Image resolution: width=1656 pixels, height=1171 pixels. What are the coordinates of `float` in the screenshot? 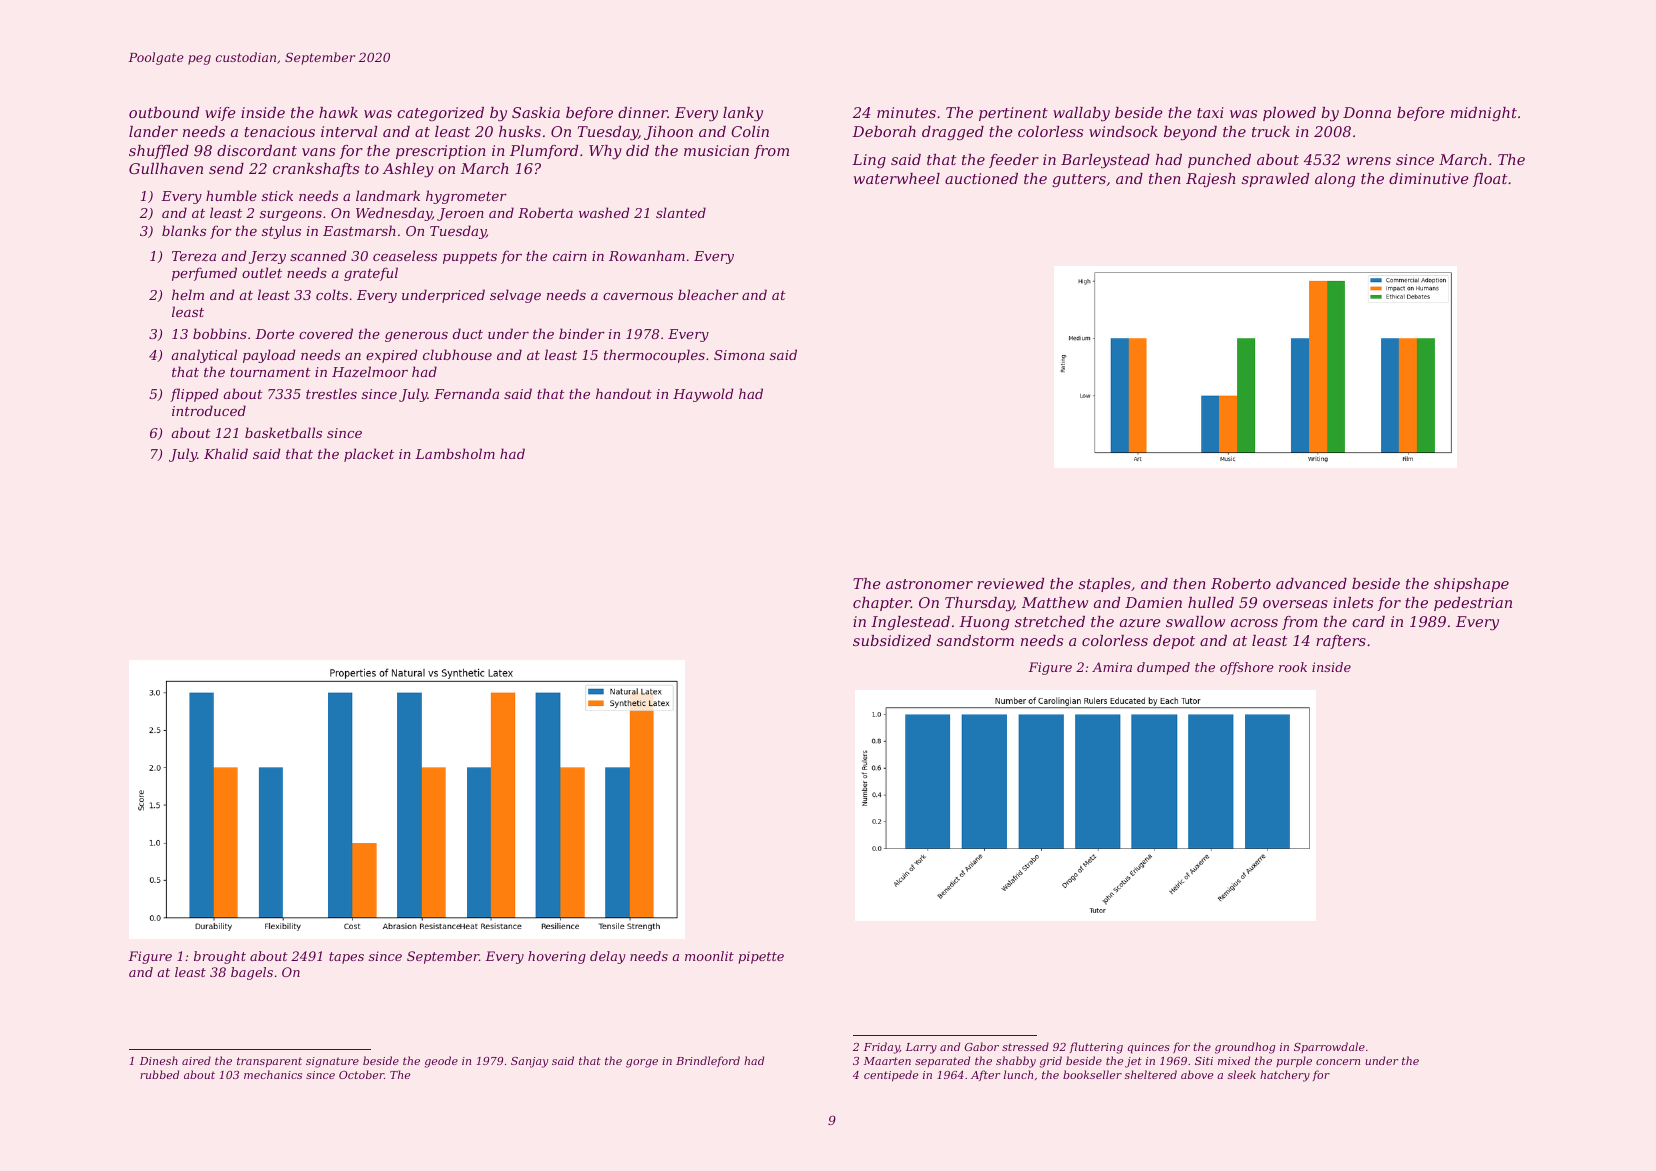 It's located at (1490, 180).
